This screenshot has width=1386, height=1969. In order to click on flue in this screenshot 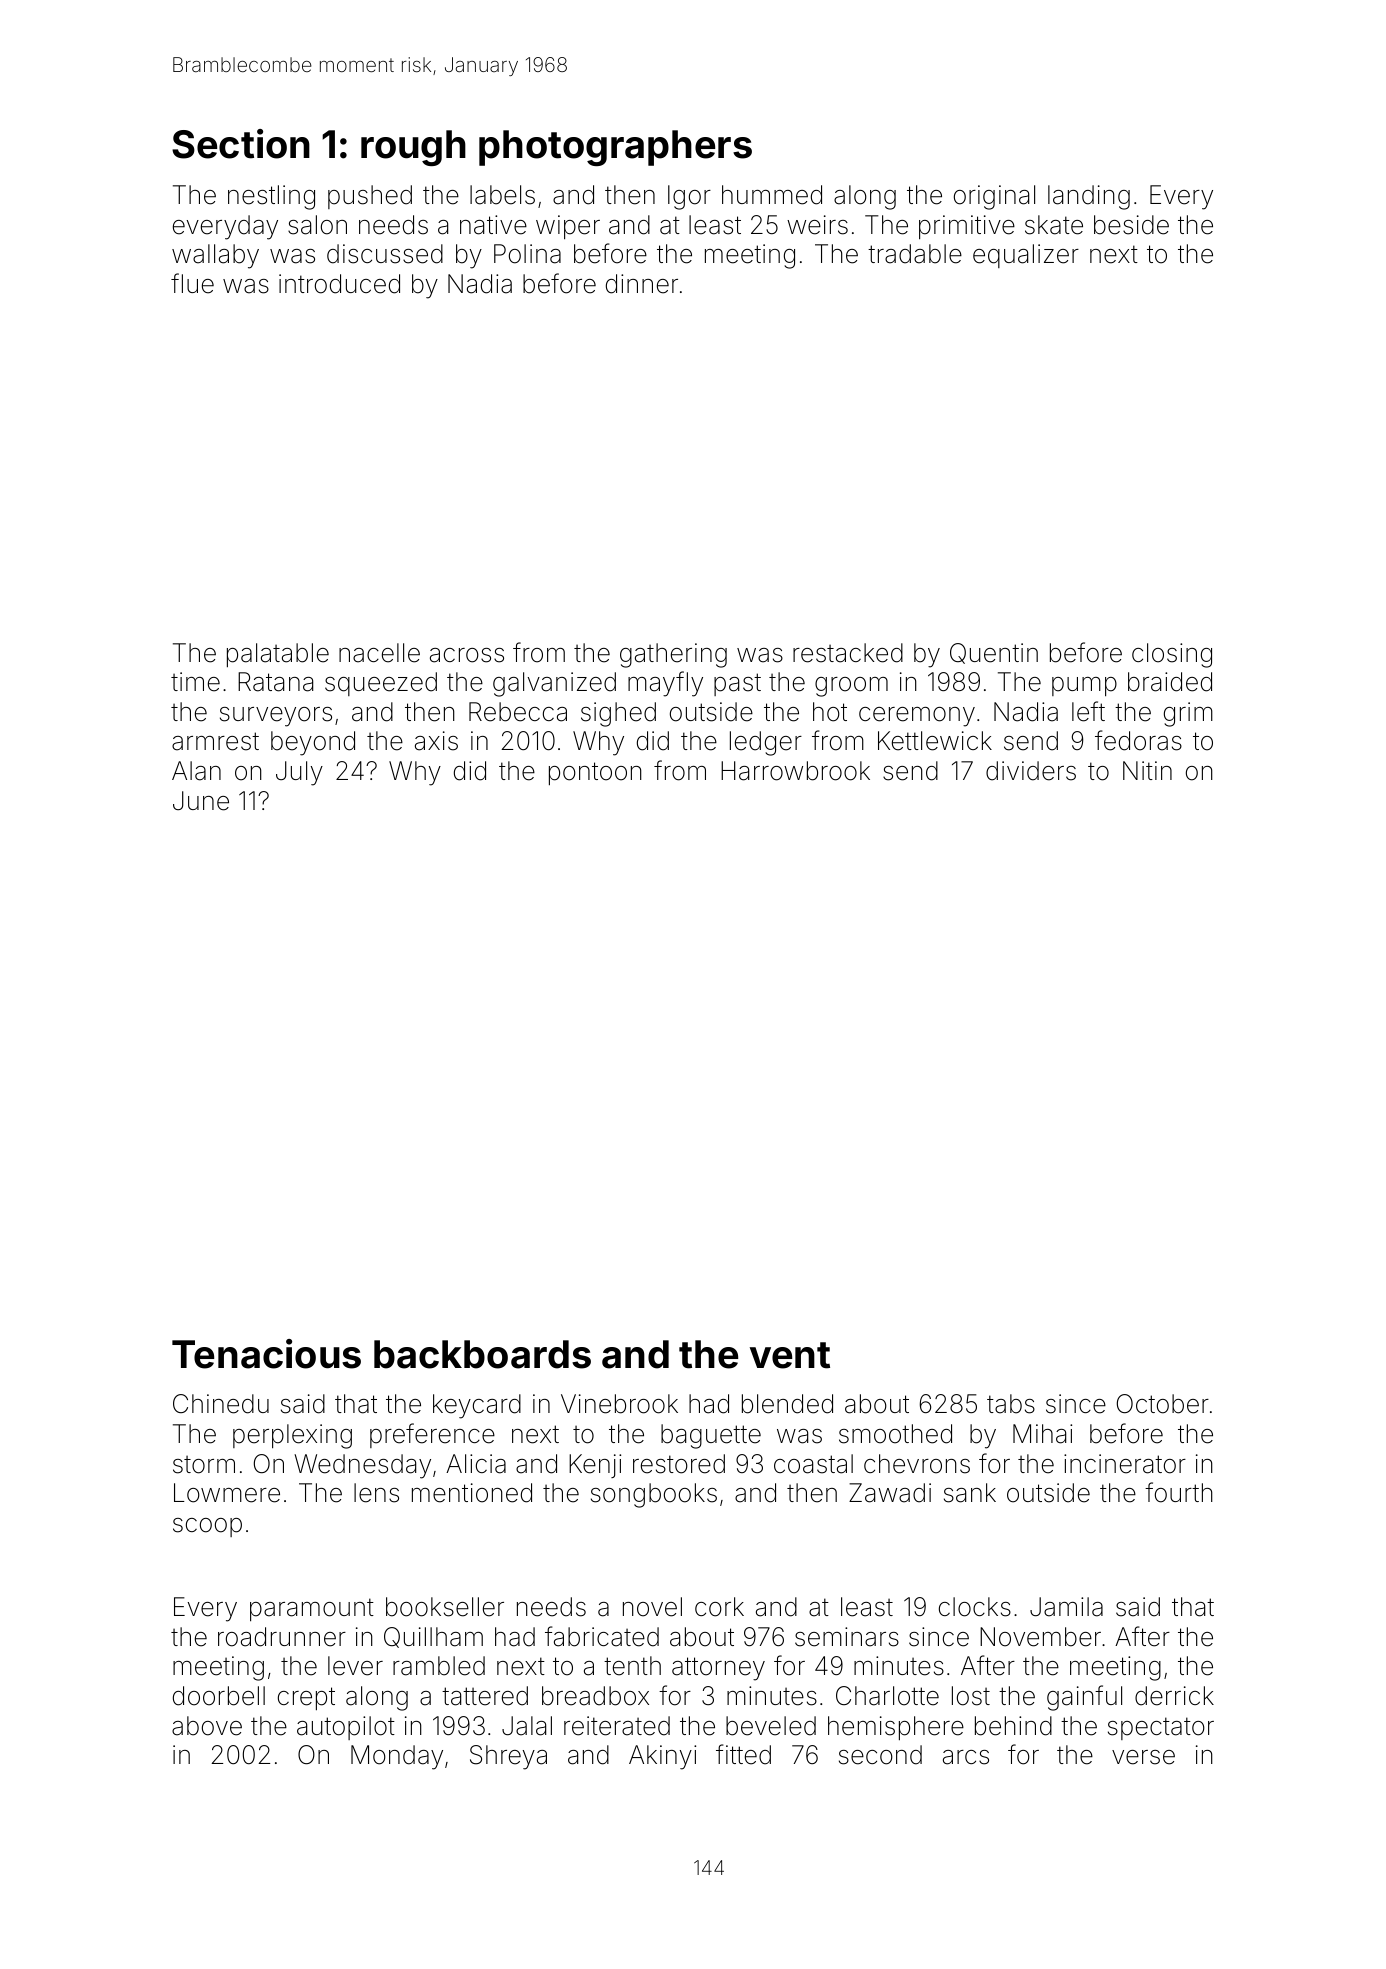, I will do `click(192, 283)`.
